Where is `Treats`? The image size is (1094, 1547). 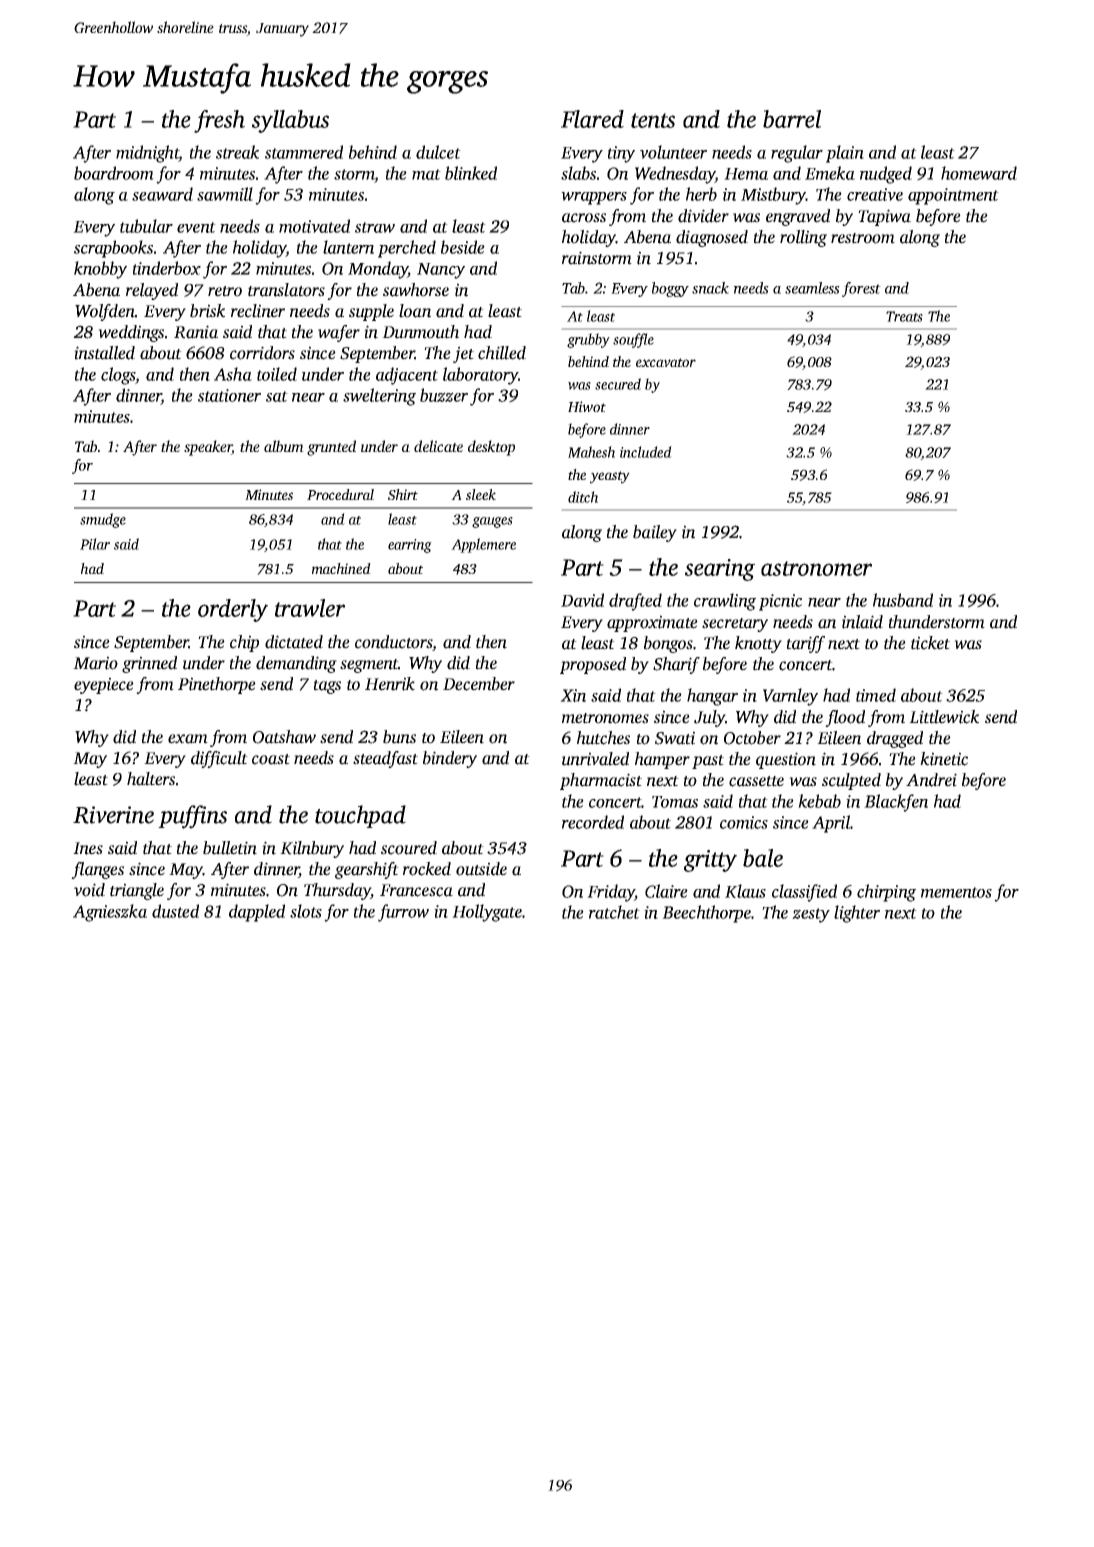 Treats is located at coordinates (904, 316).
